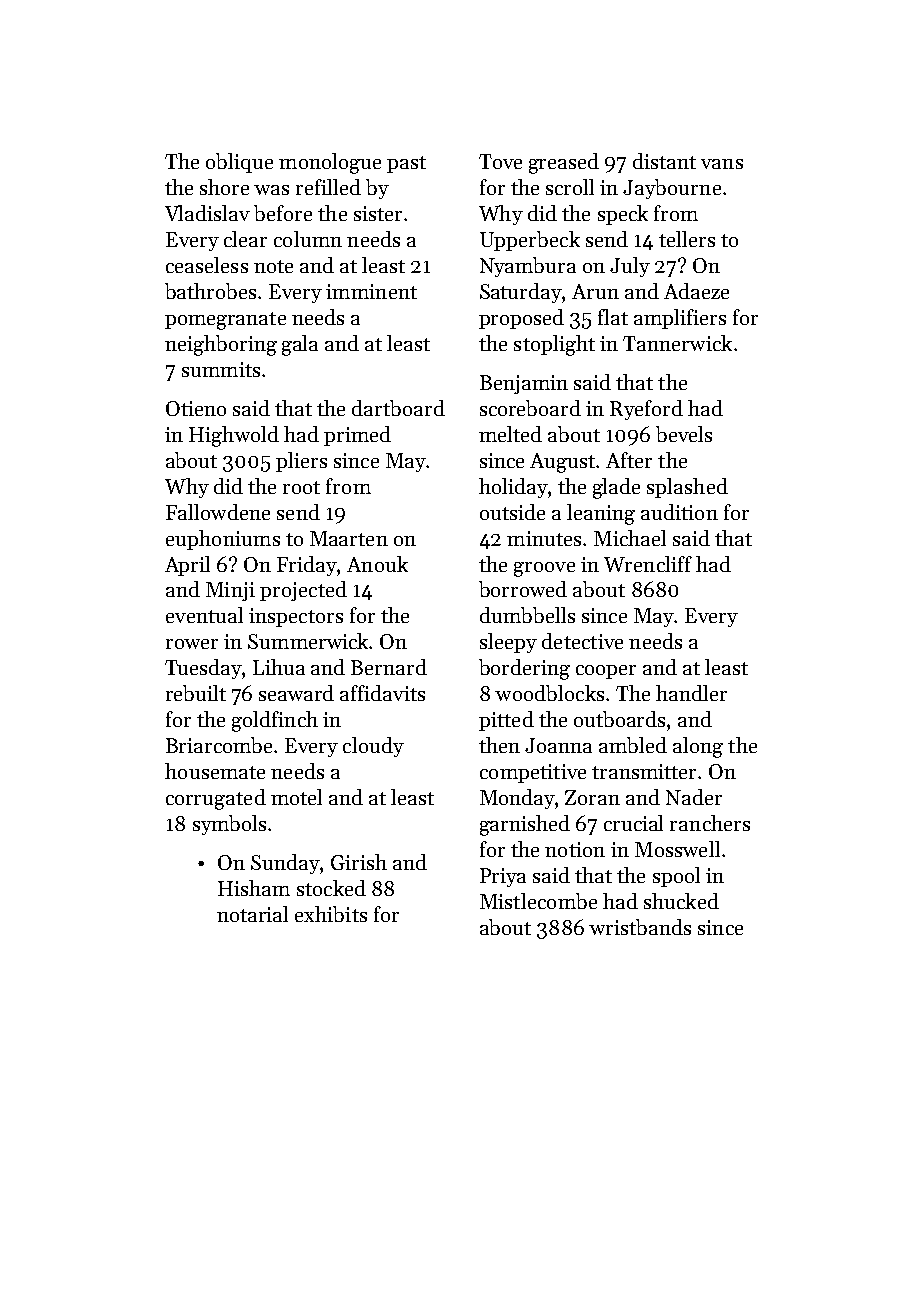 The image size is (924, 1311). Describe the element at coordinates (696, 291) in the document. I see `Adaeze` at that location.
